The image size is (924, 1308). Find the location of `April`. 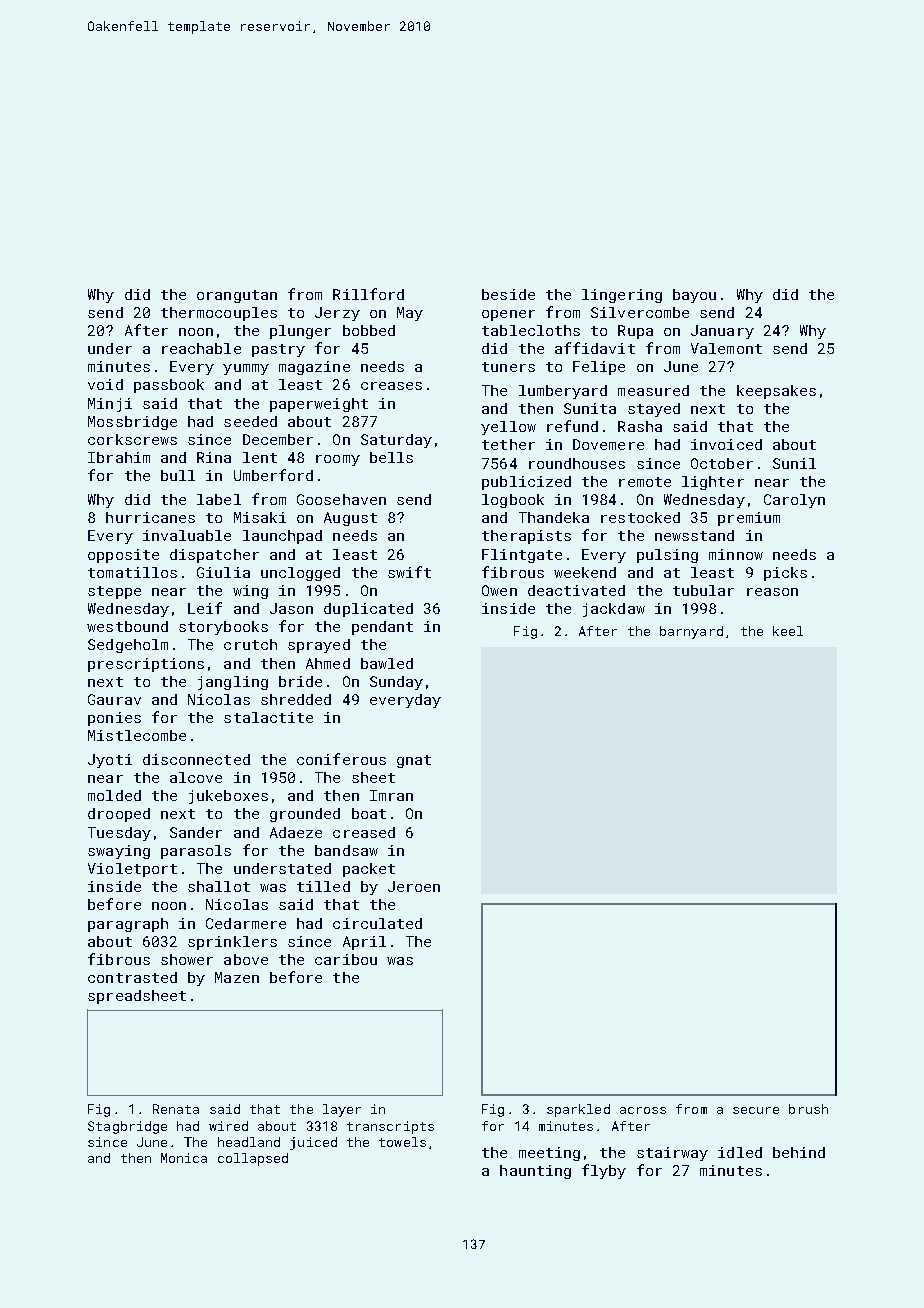

April is located at coordinates (364, 943).
